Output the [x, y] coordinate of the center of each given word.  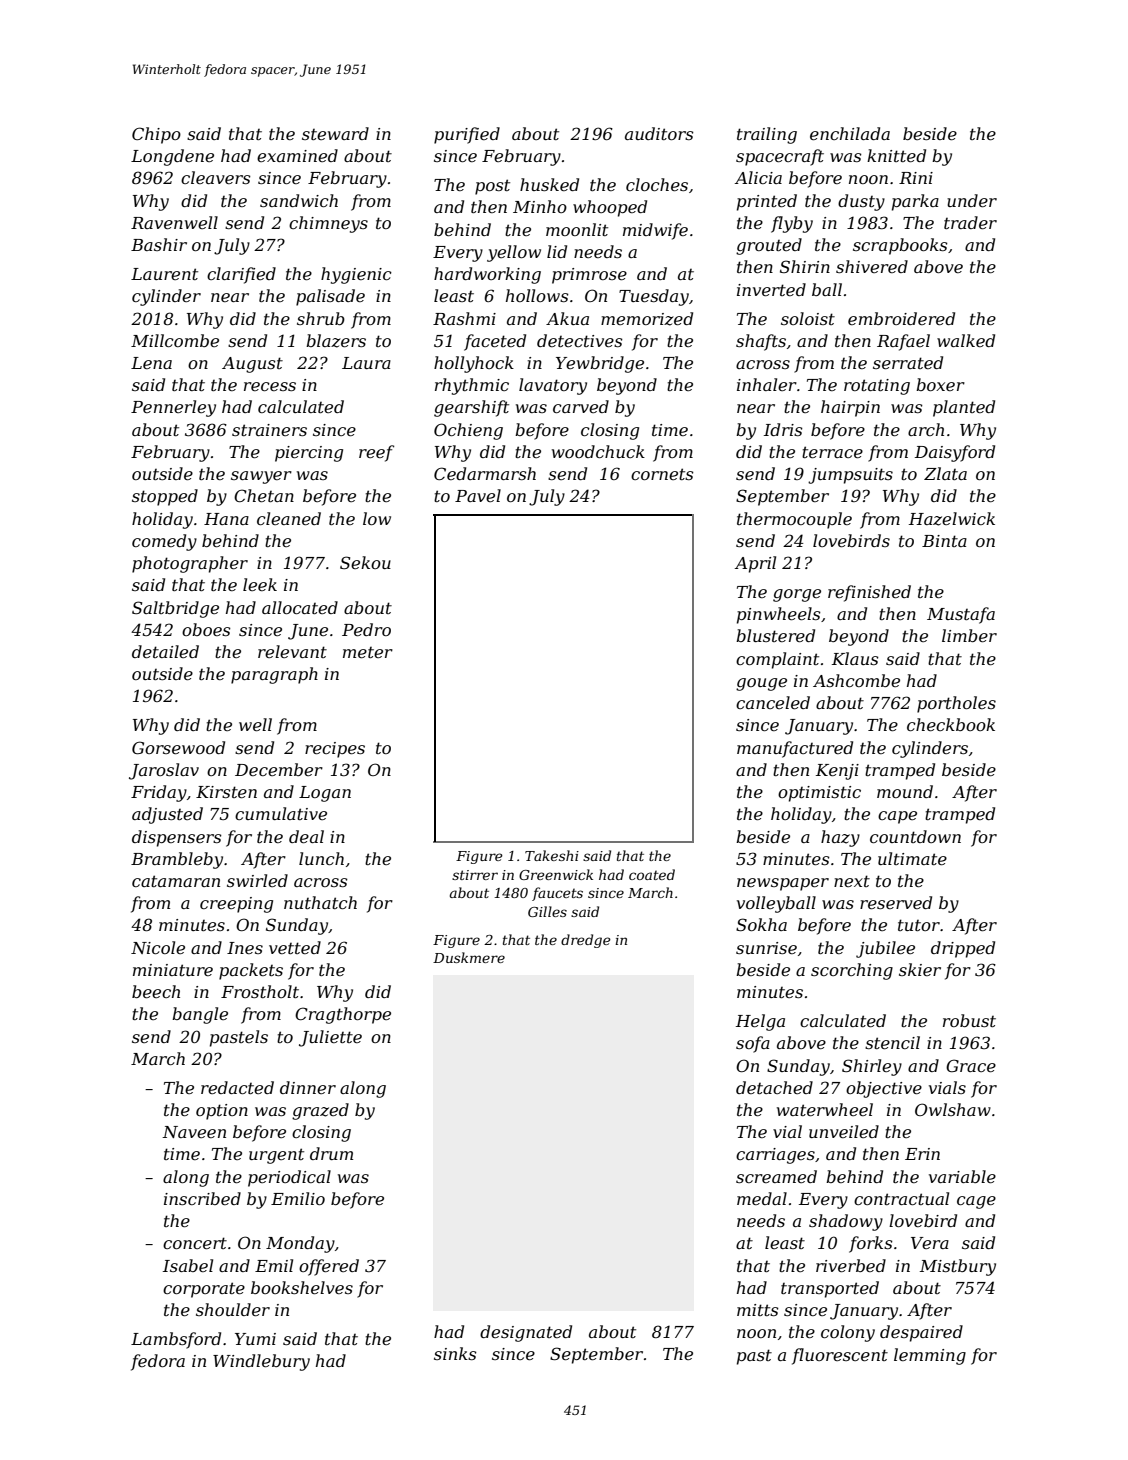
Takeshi [552, 855]
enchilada [850, 133]
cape [897, 817]
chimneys [328, 224]
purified [467, 135]
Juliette [330, 1038]
